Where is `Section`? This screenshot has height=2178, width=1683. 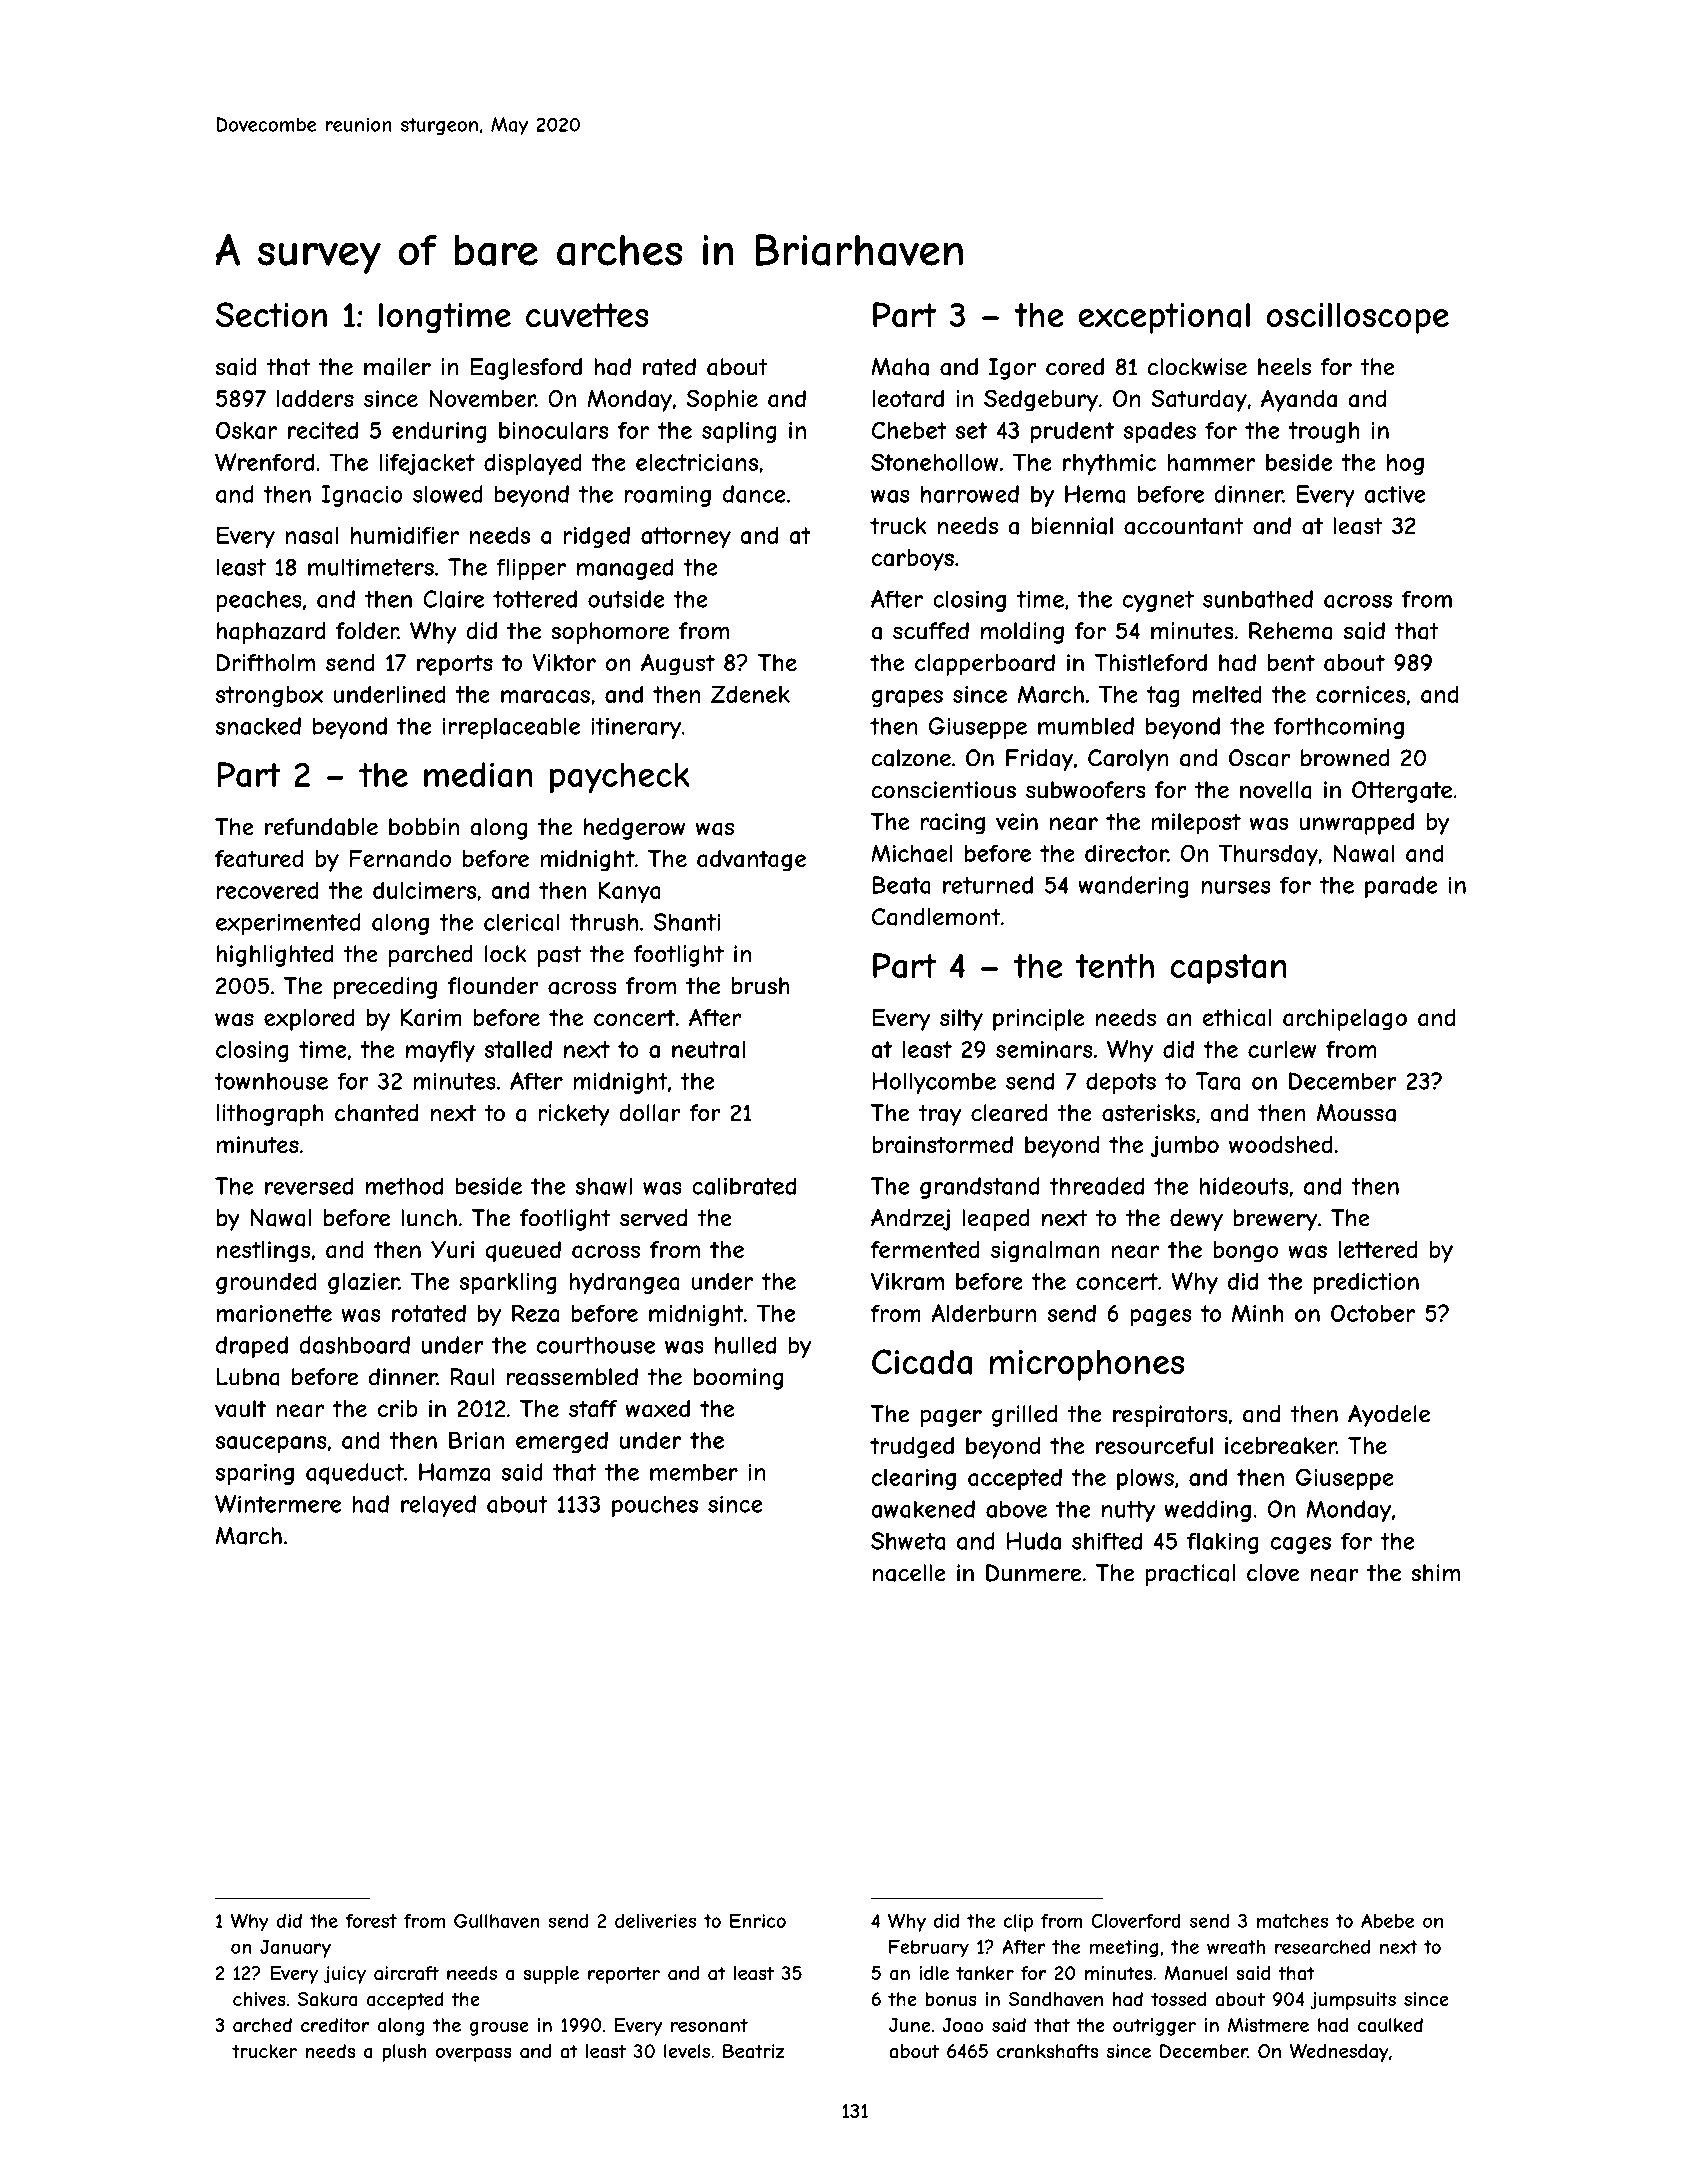 Section is located at coordinates (271, 314).
